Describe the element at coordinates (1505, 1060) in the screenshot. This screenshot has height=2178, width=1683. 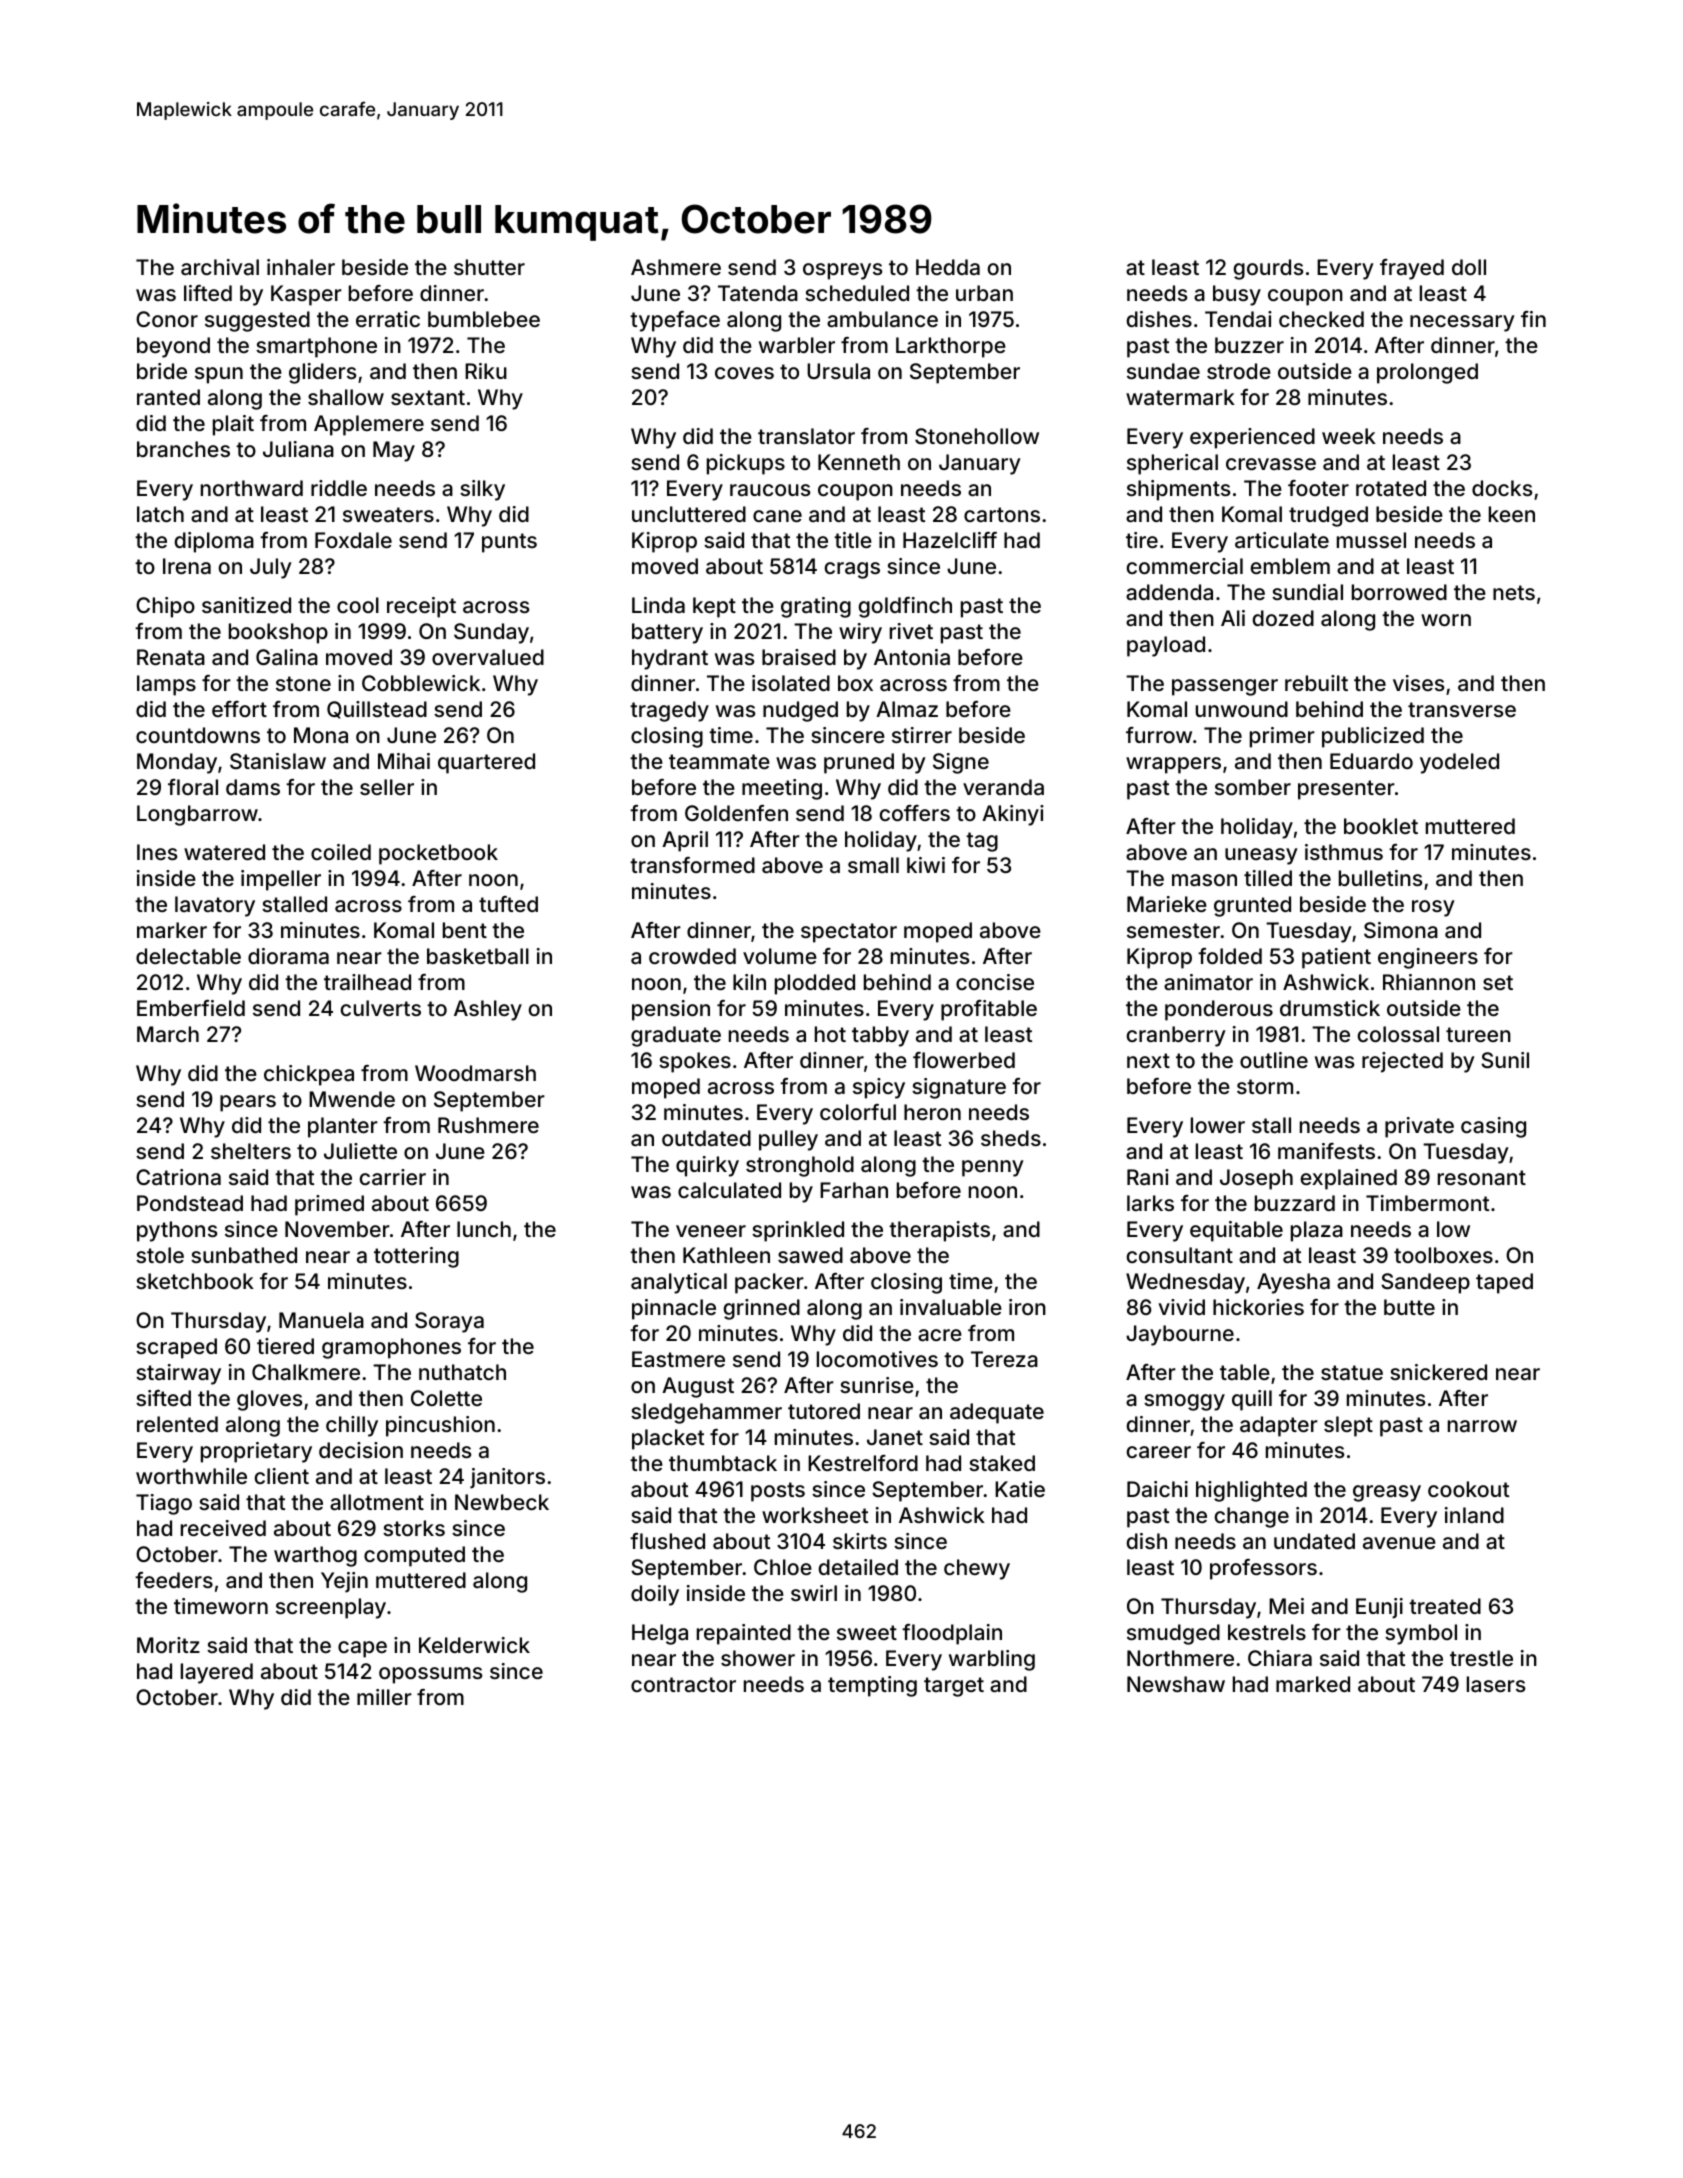
I see `Sunil` at that location.
